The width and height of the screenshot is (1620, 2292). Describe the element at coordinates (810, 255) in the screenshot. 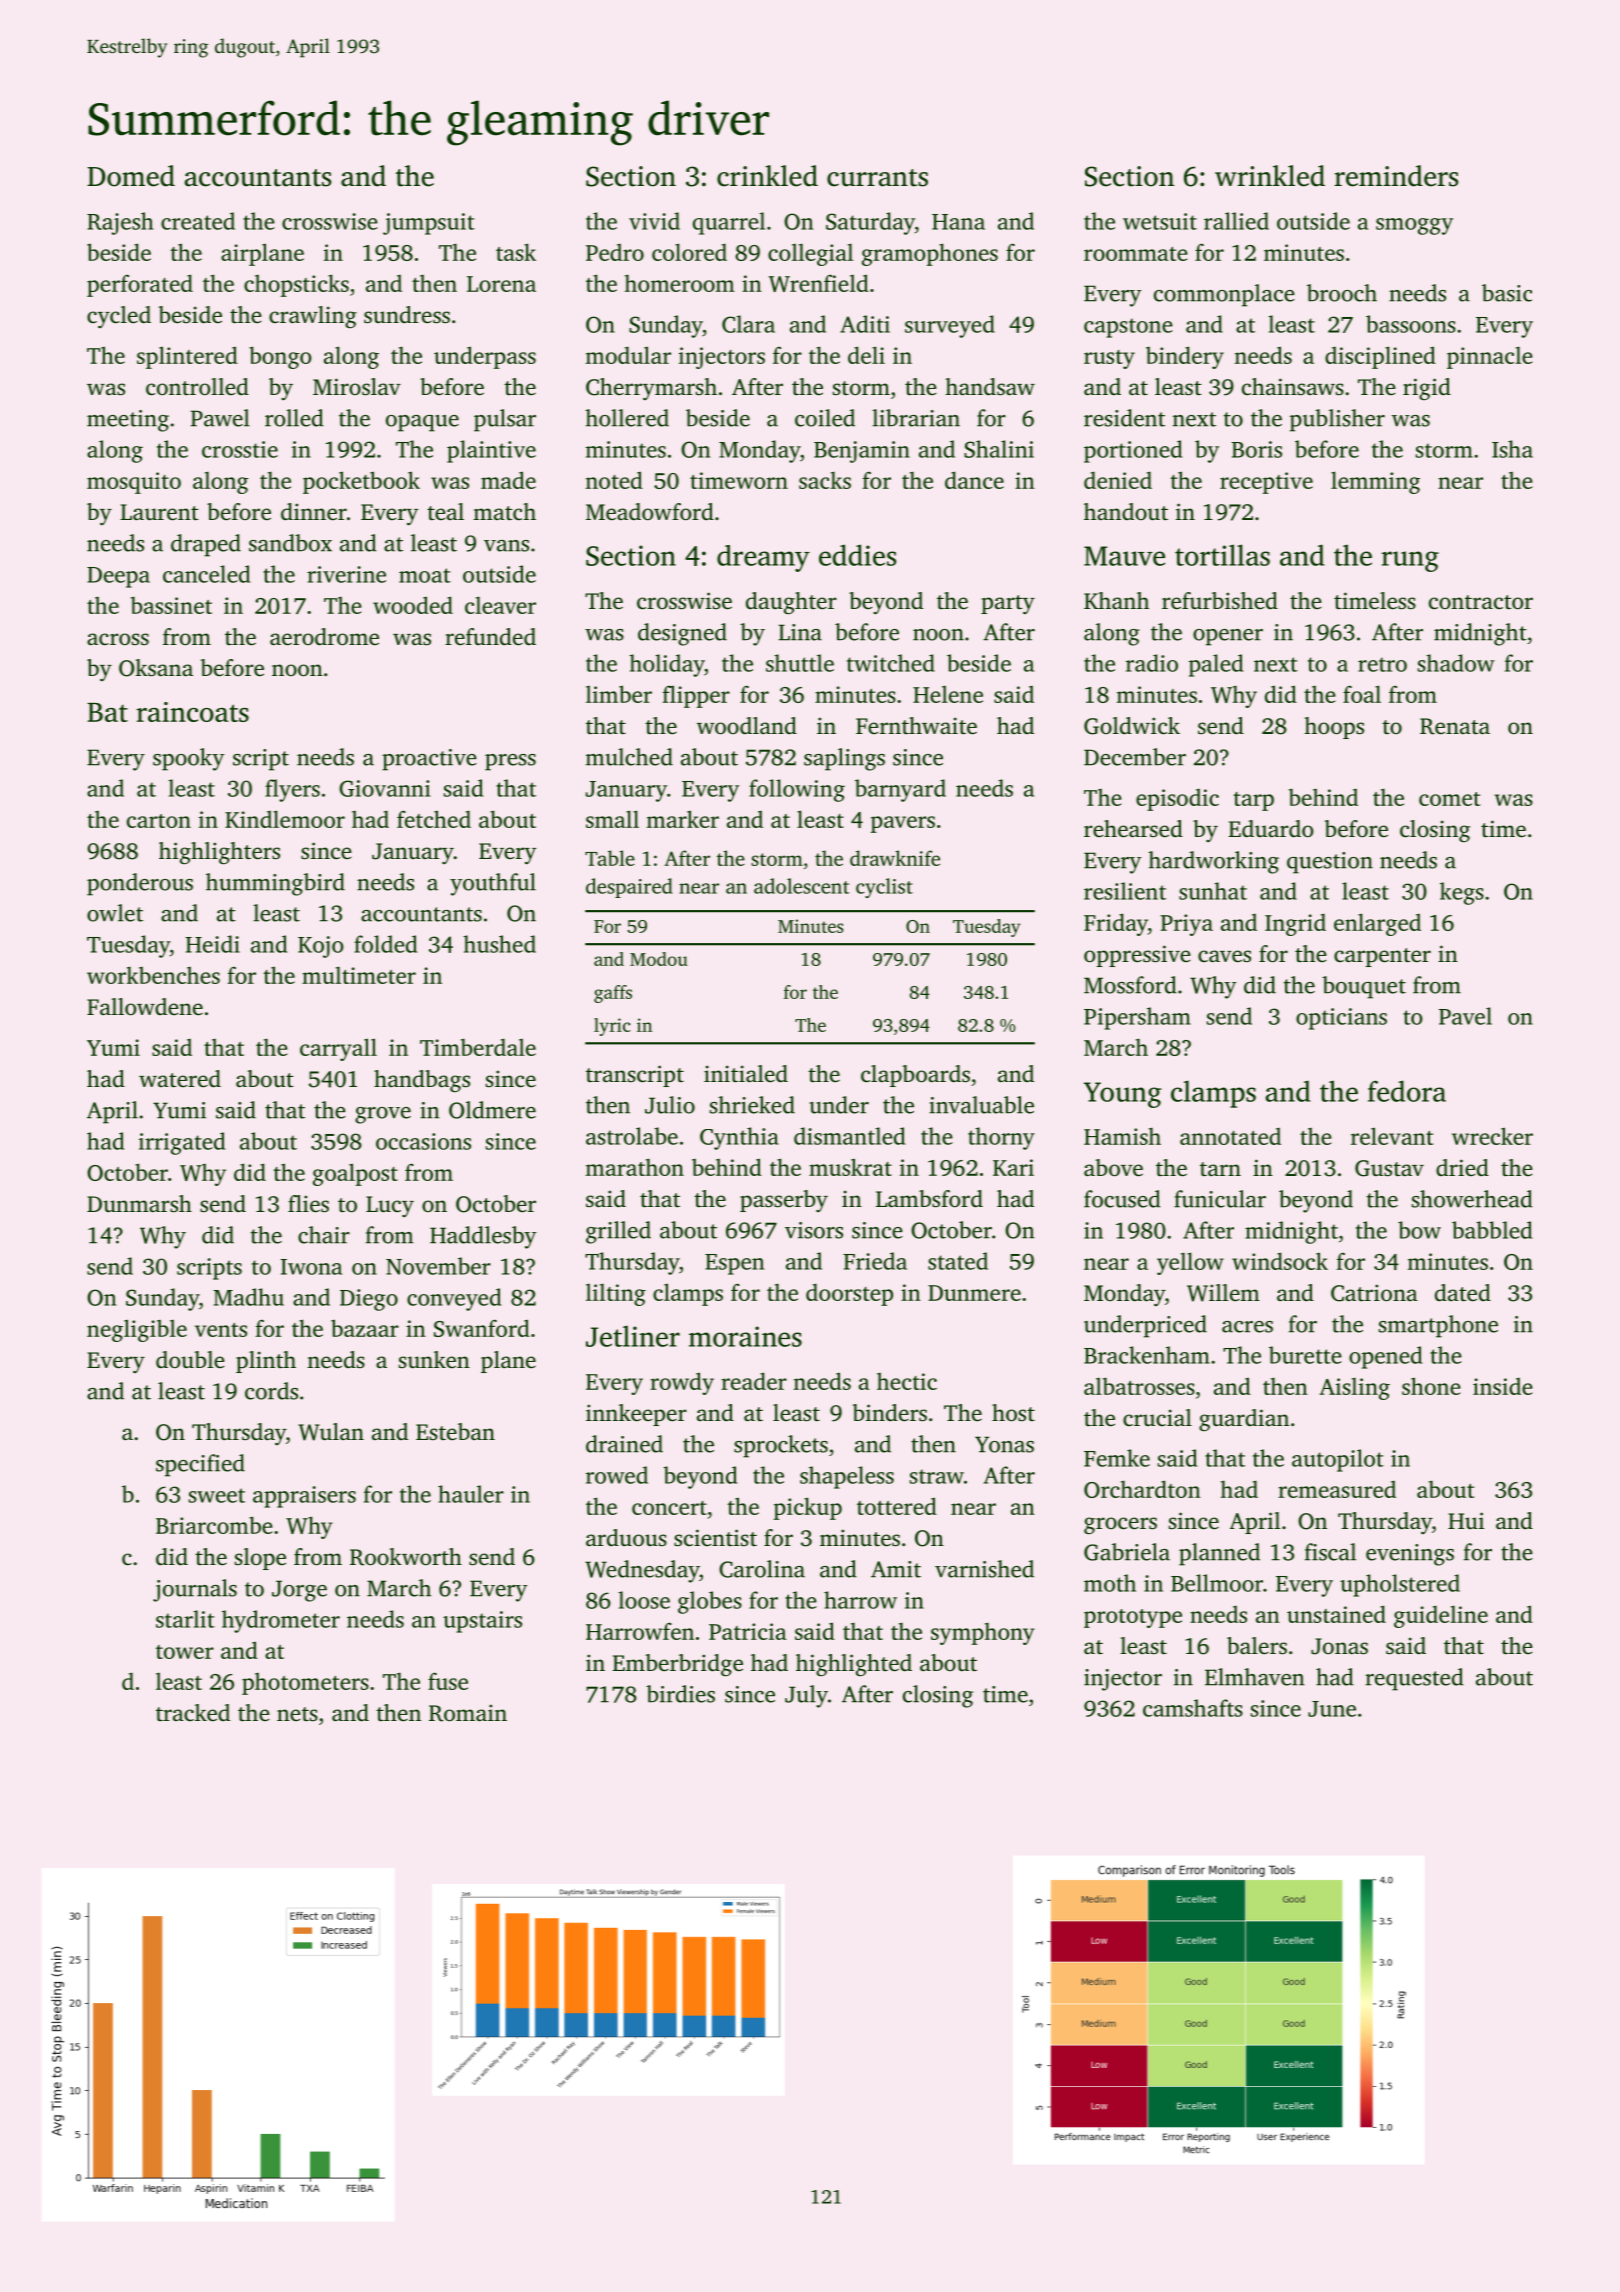

I see `collegial` at that location.
